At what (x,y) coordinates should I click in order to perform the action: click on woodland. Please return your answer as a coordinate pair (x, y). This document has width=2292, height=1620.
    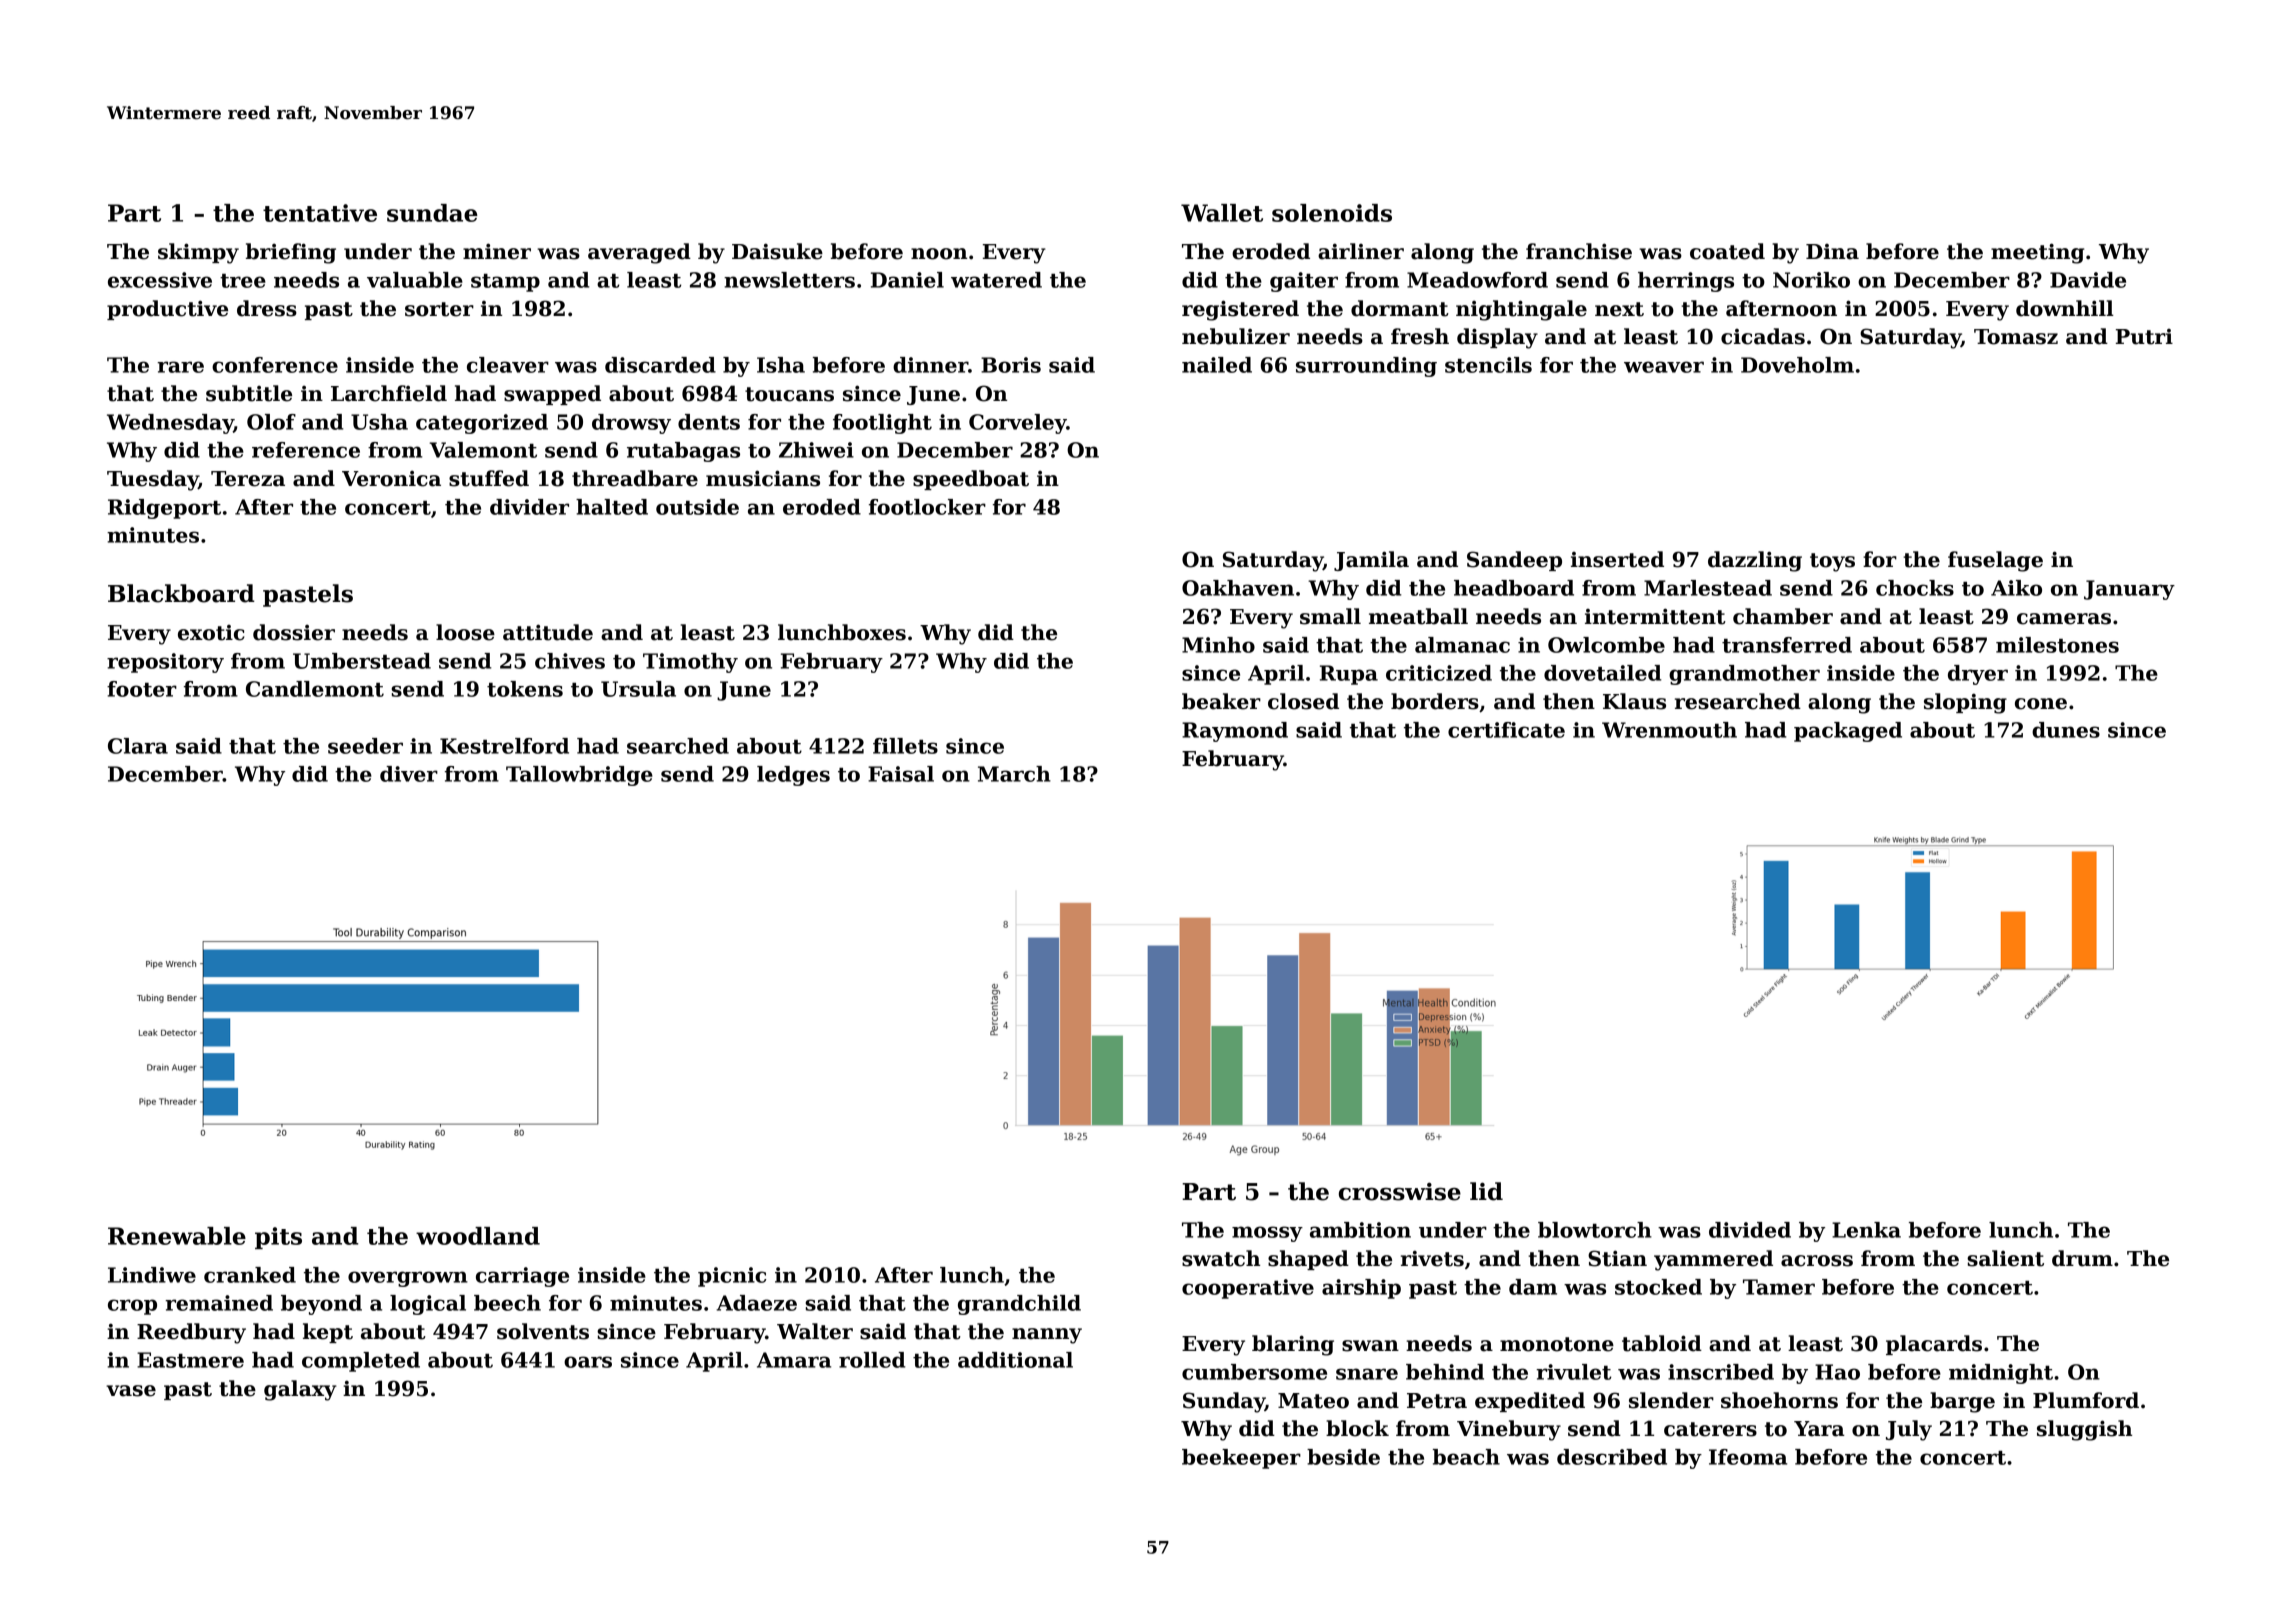
    Looking at the image, I should click on (478, 1236).
